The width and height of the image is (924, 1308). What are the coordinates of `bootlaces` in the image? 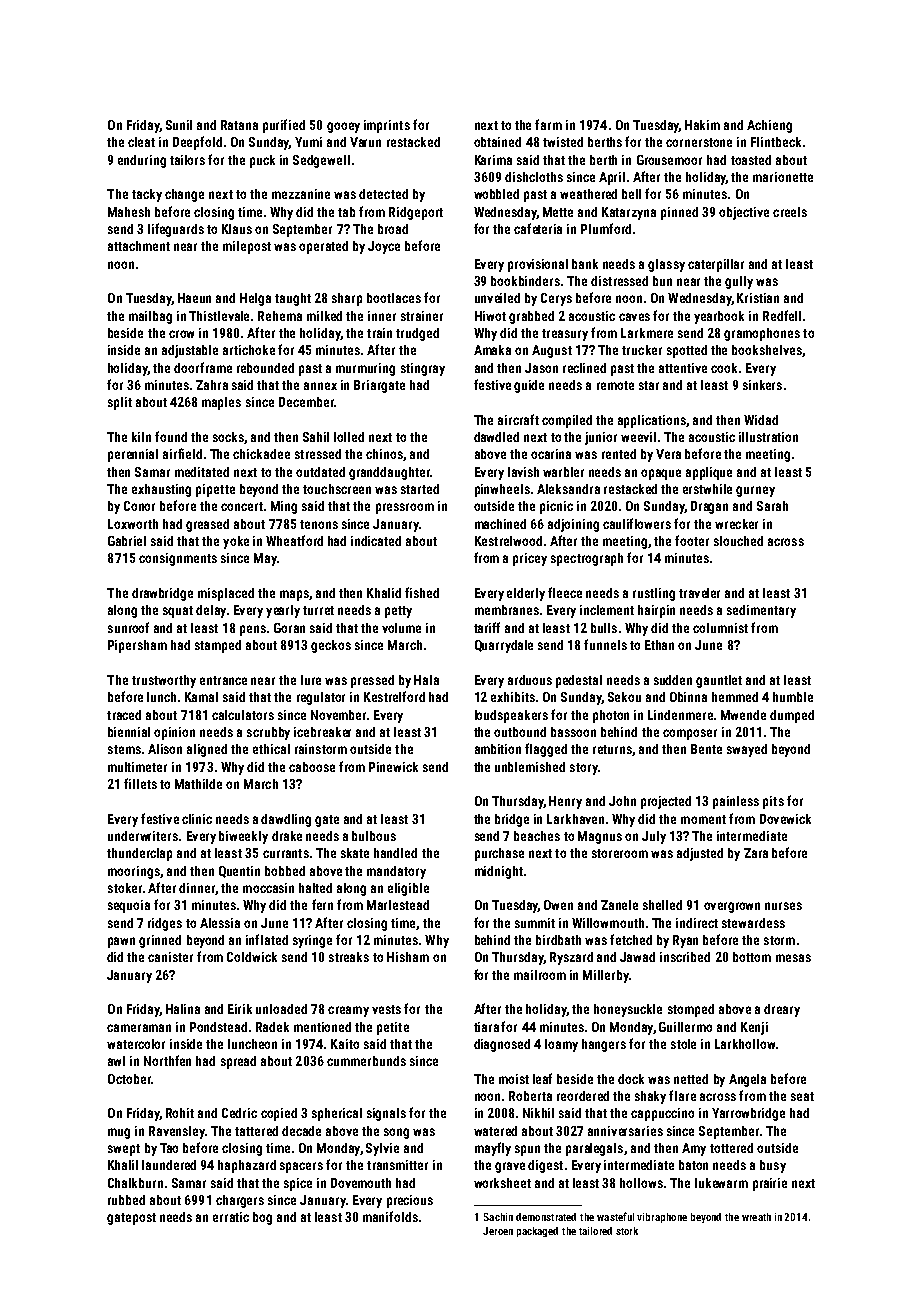 It's located at (394, 298).
